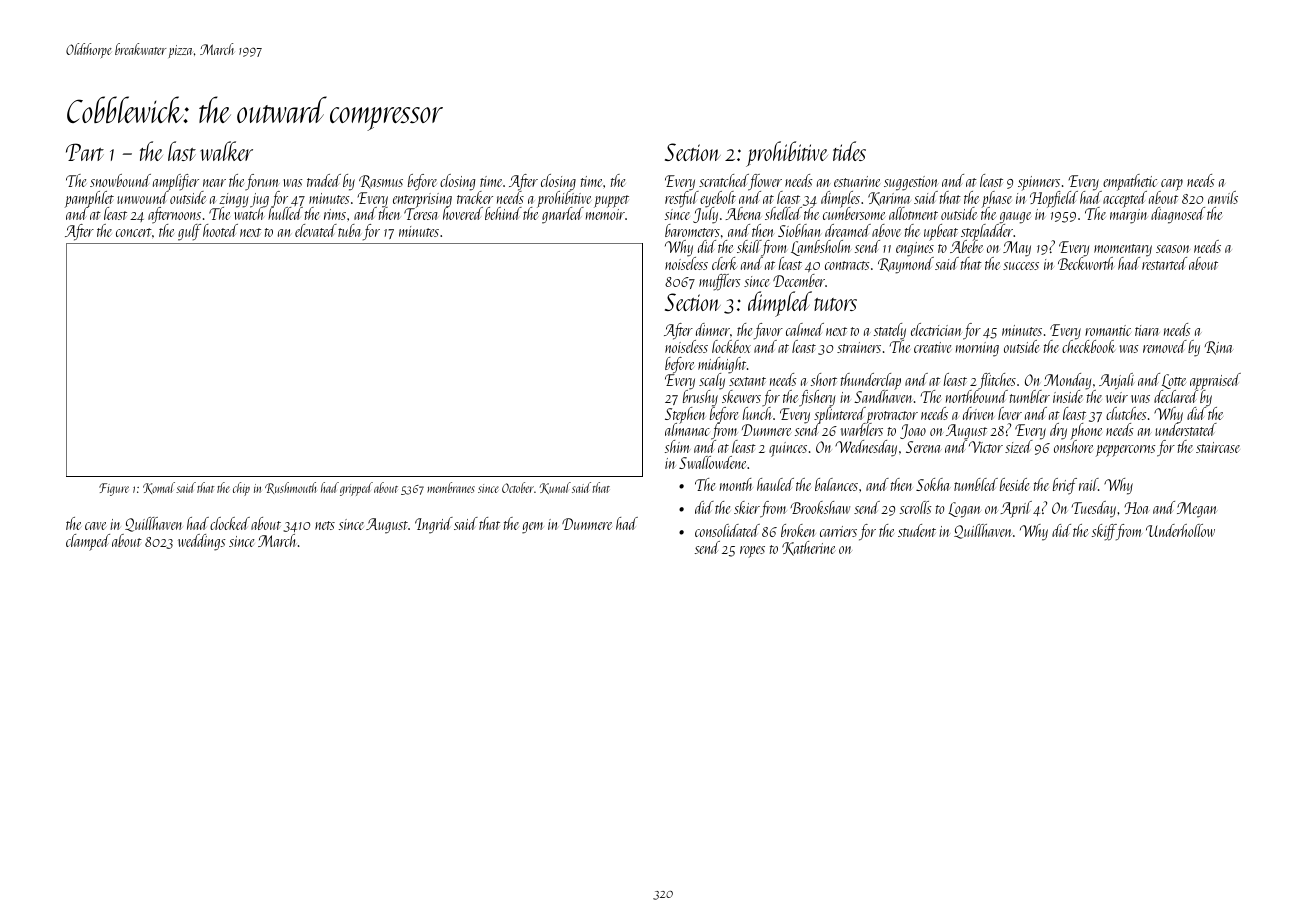 The height and width of the image is (924, 1308). Describe the element at coordinates (1039, 183) in the image. I see `spinners` at that location.
